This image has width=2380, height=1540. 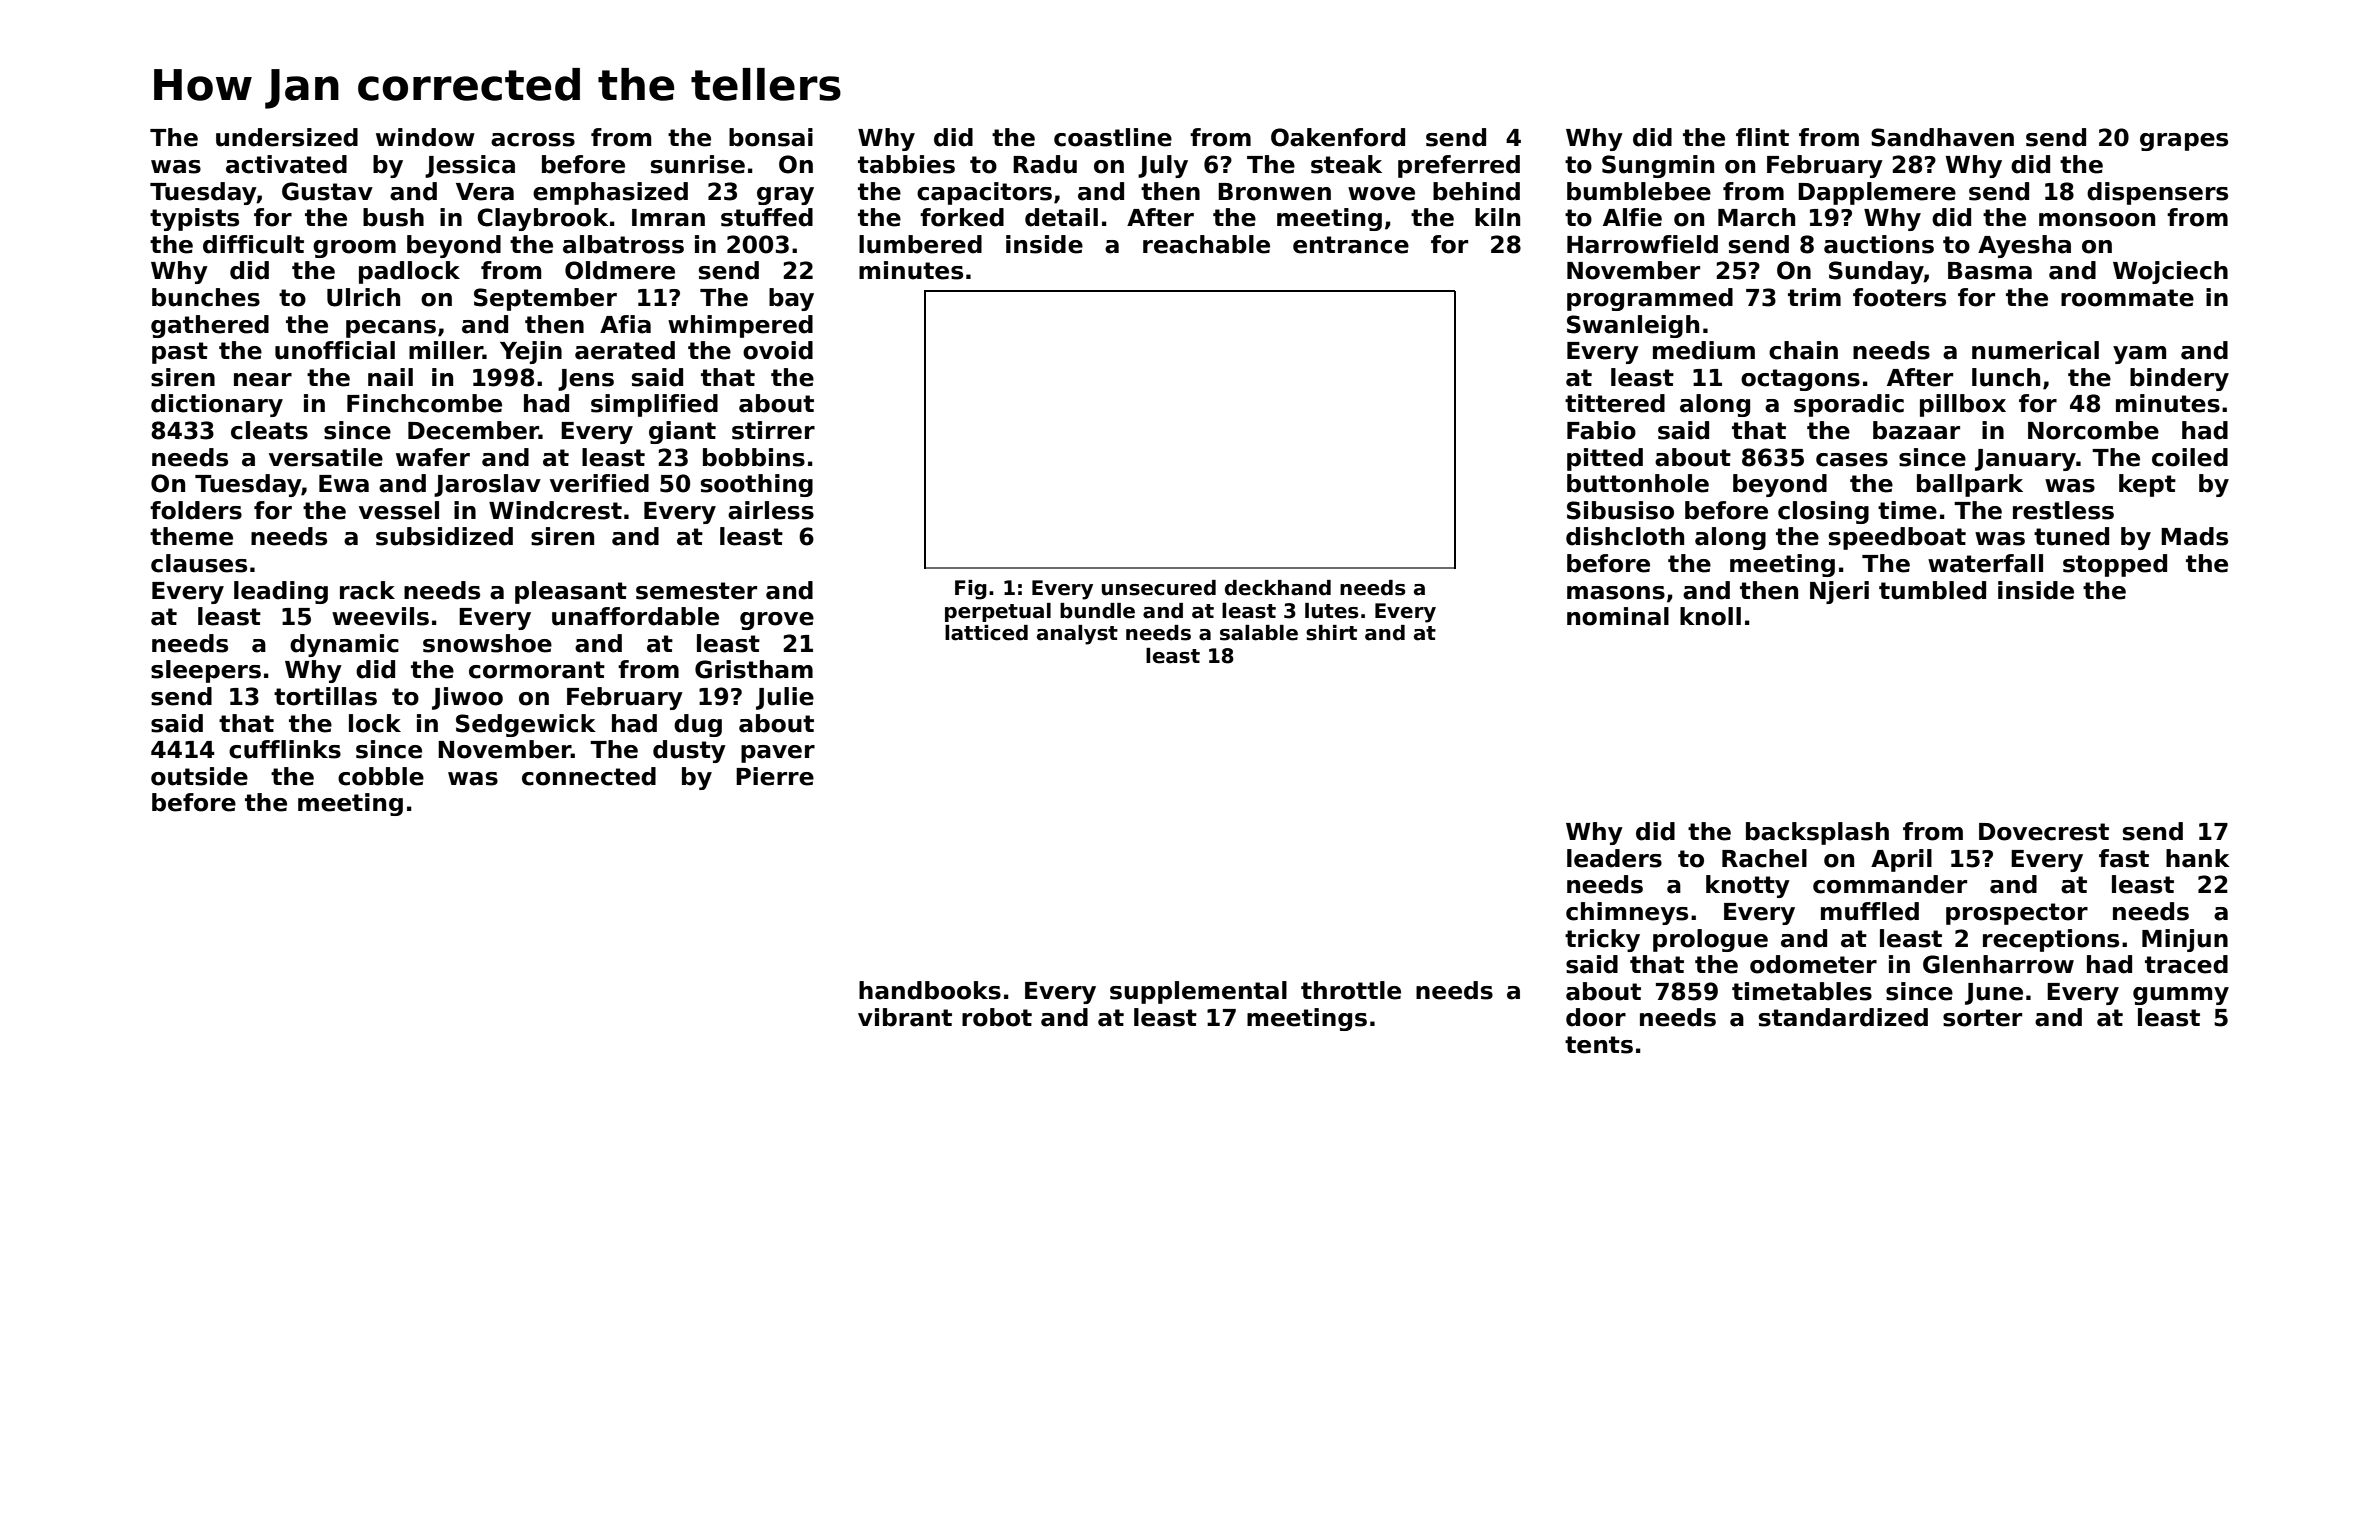 What do you see at coordinates (635, 616) in the image?
I see `unaffordable` at bounding box center [635, 616].
